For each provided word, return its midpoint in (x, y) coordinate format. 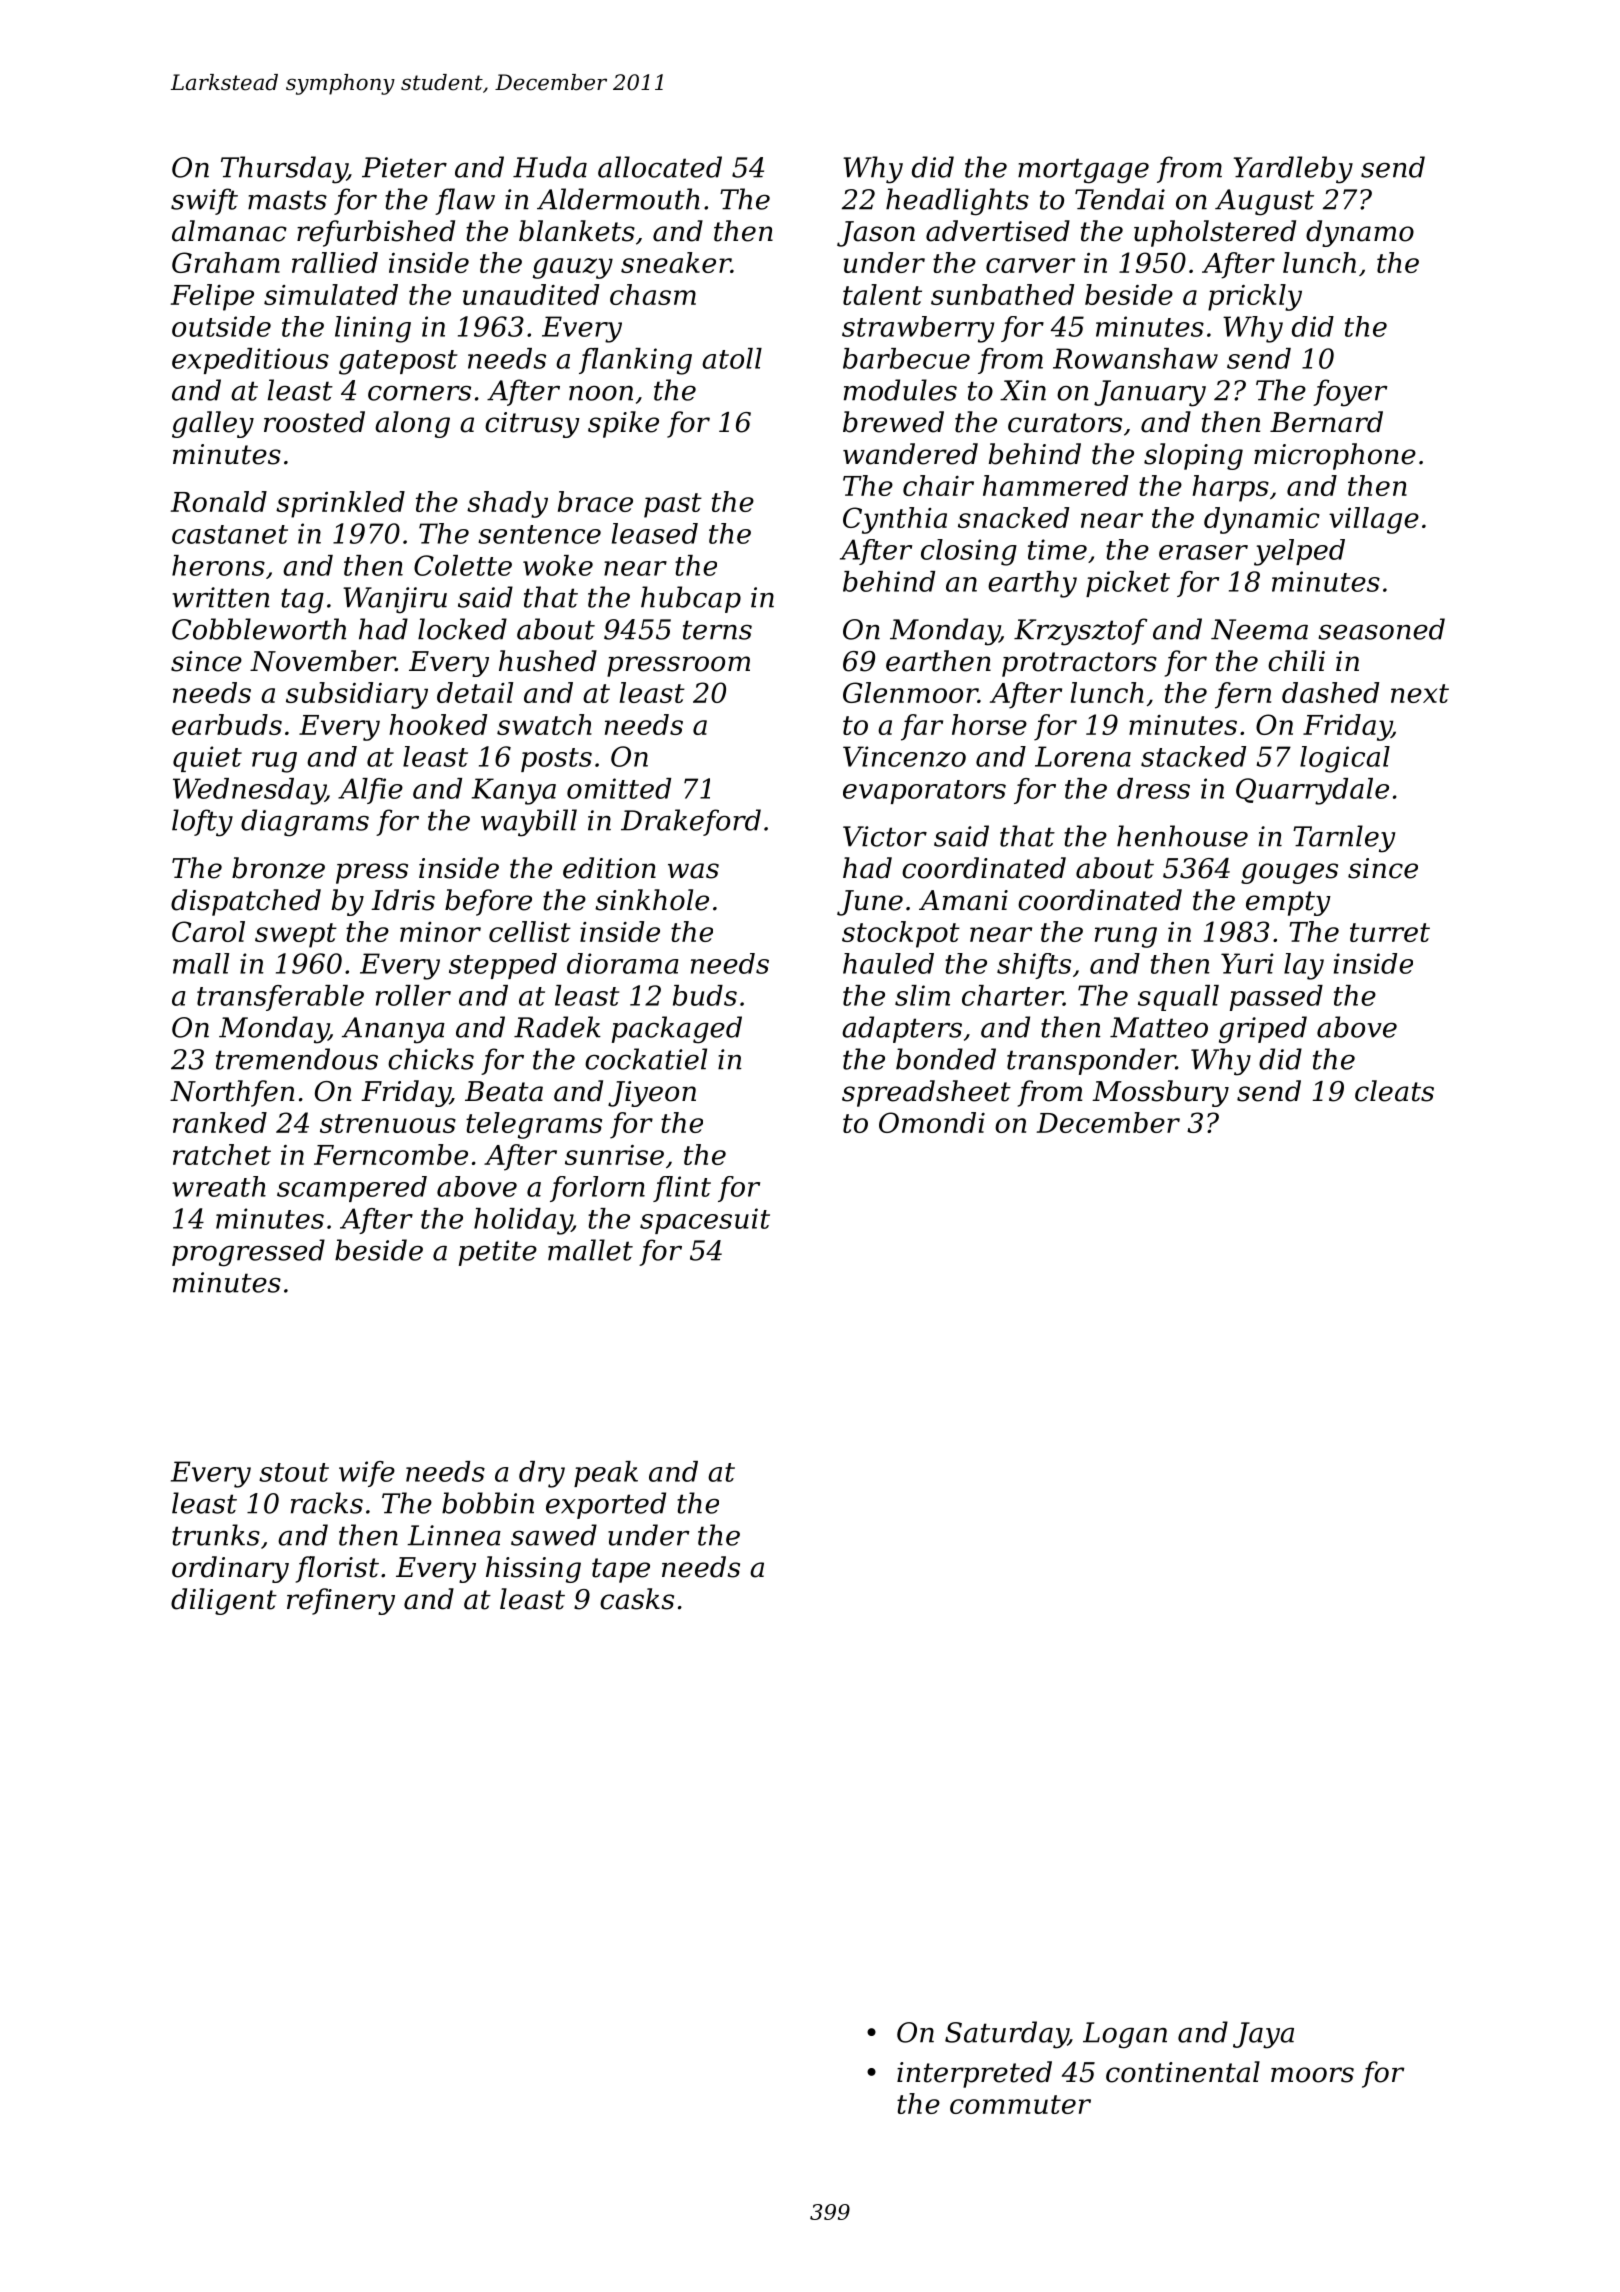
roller (413, 995)
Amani (963, 900)
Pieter (404, 167)
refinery (341, 1601)
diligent (224, 1601)
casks (637, 1599)
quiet (207, 759)
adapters (902, 1029)
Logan (1125, 2035)
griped (1263, 1030)
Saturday (1006, 2035)
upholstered (1215, 233)
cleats (1394, 1091)
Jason (876, 234)
